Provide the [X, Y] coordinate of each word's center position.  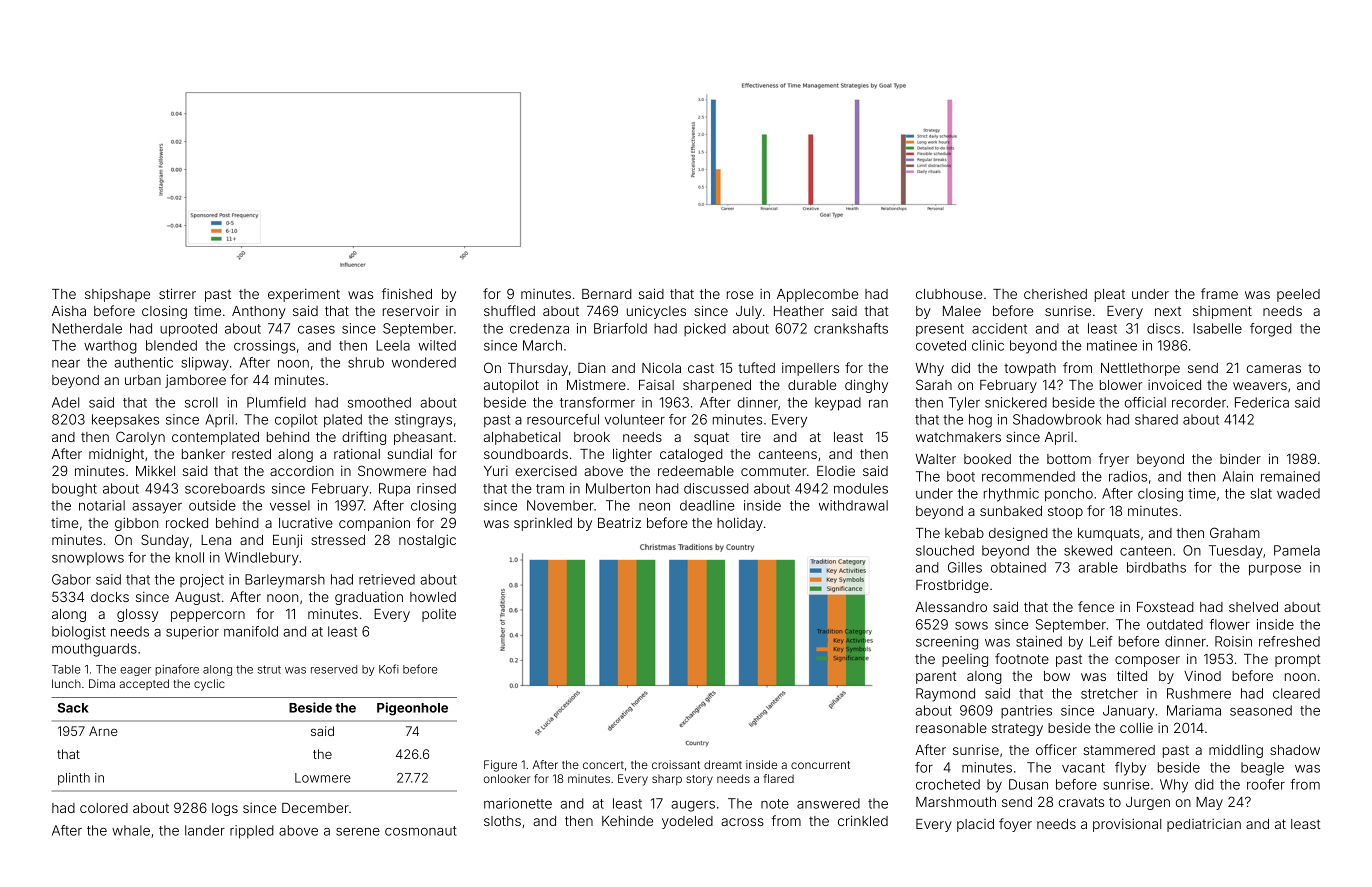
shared [1156, 419]
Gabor [71, 579]
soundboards [526, 454]
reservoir [411, 310]
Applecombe [817, 295]
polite [439, 615]
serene [358, 832]
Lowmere [323, 778]
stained [1039, 641]
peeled [1298, 295]
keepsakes [125, 421]
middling [1236, 751]
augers [693, 806]
